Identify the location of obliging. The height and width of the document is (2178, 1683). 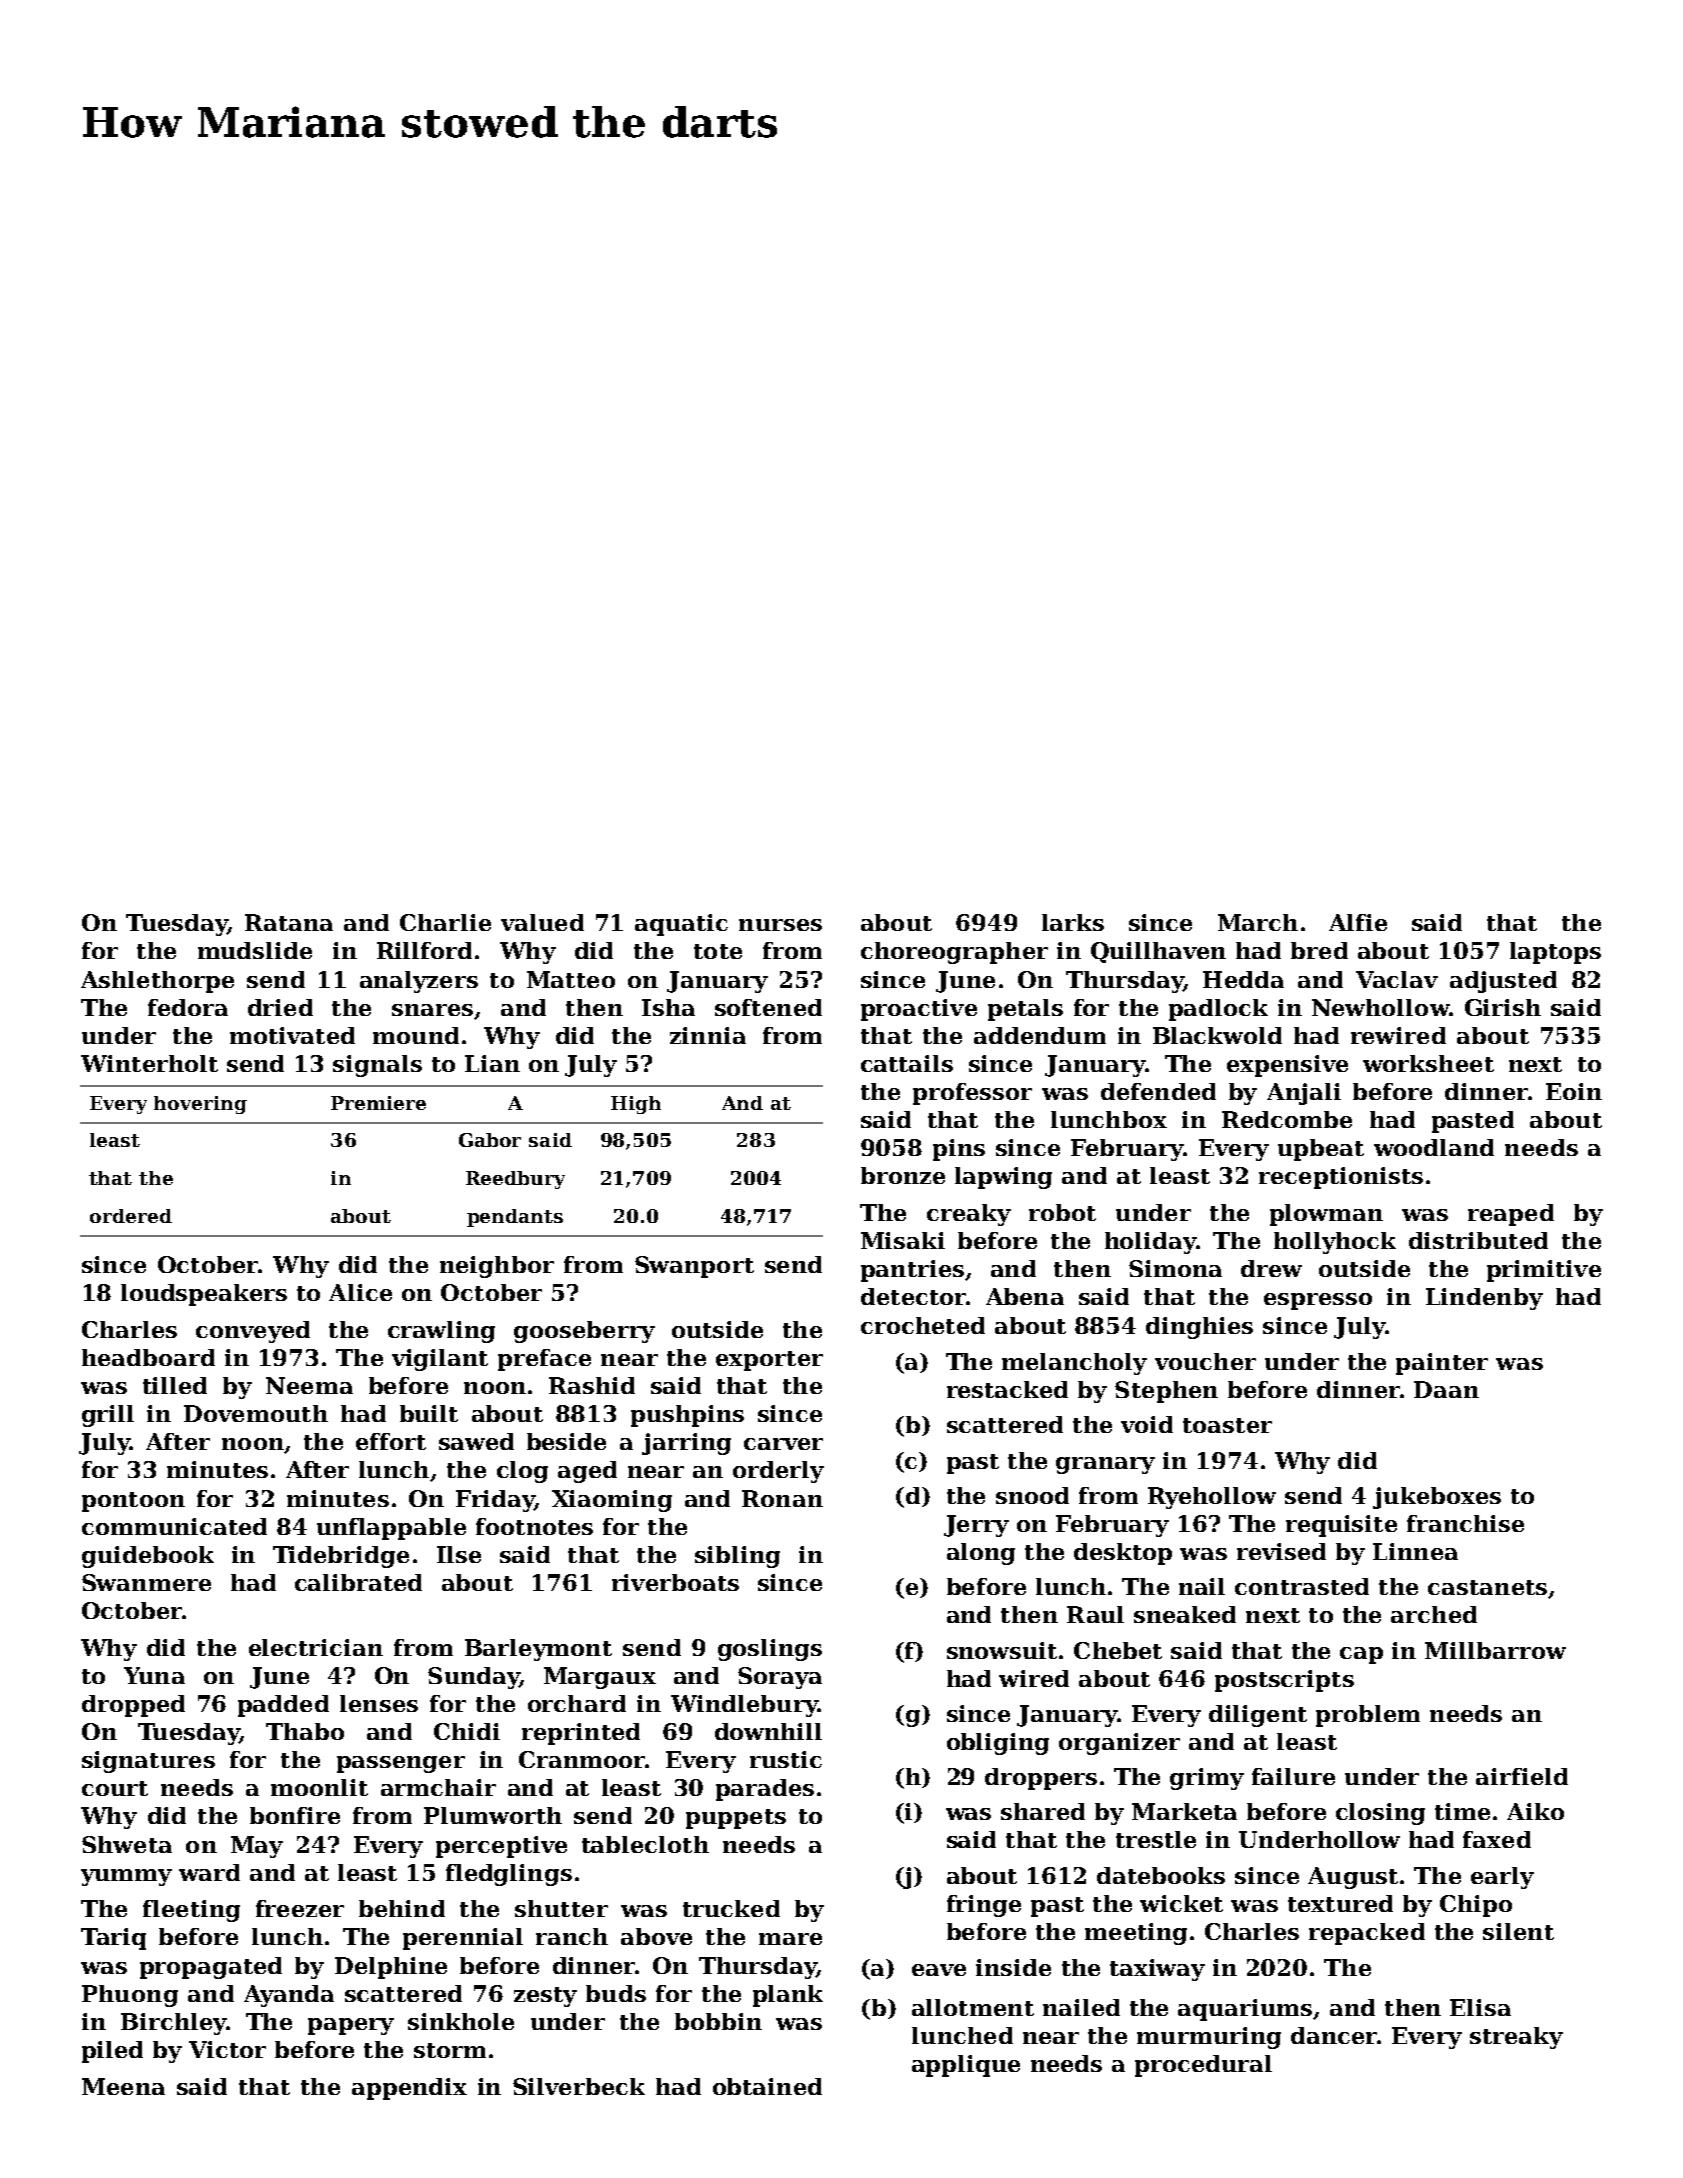
(998, 1744).
